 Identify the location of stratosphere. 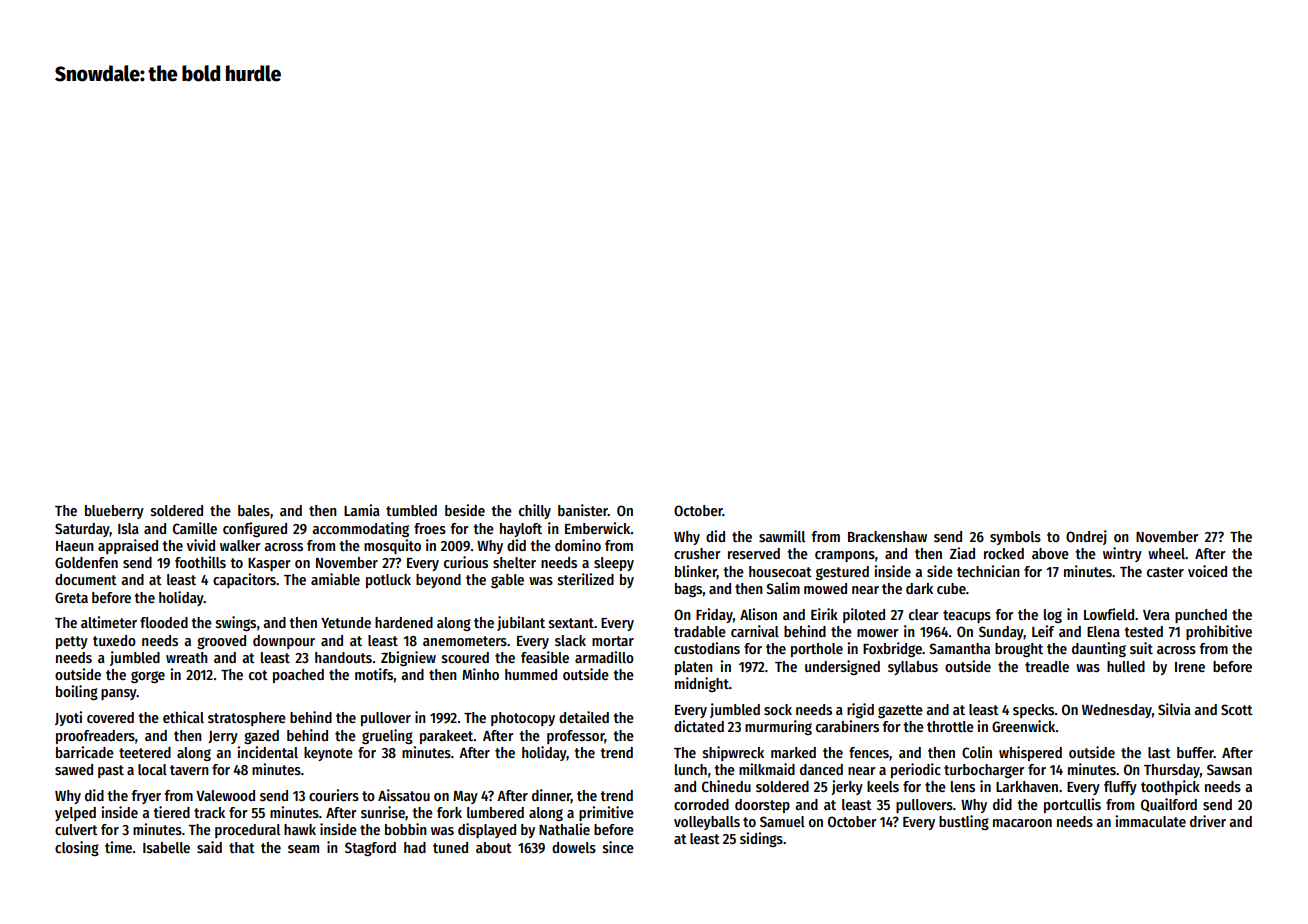
(247, 719).
